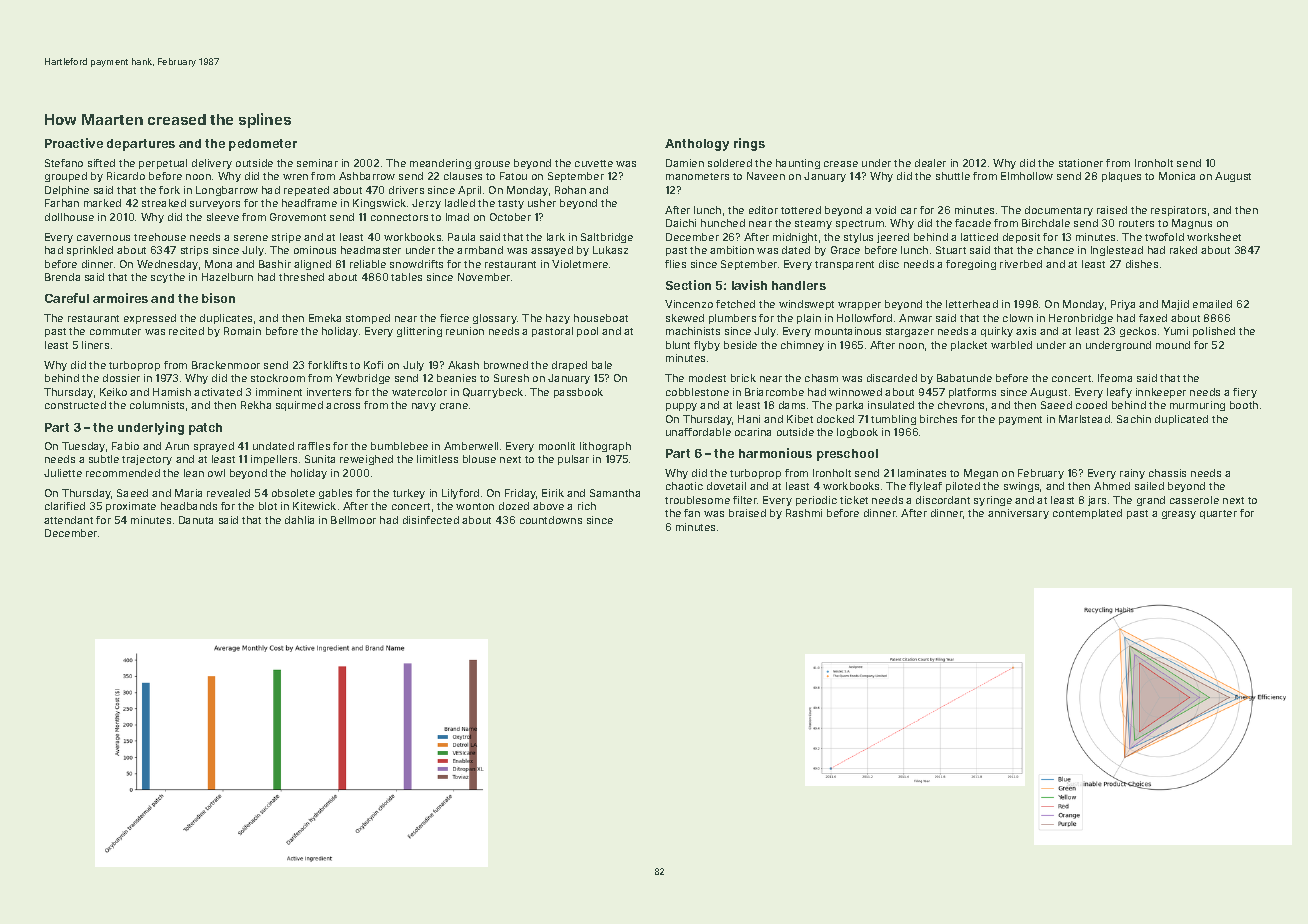  I want to click on Bellmoor, so click(353, 520).
